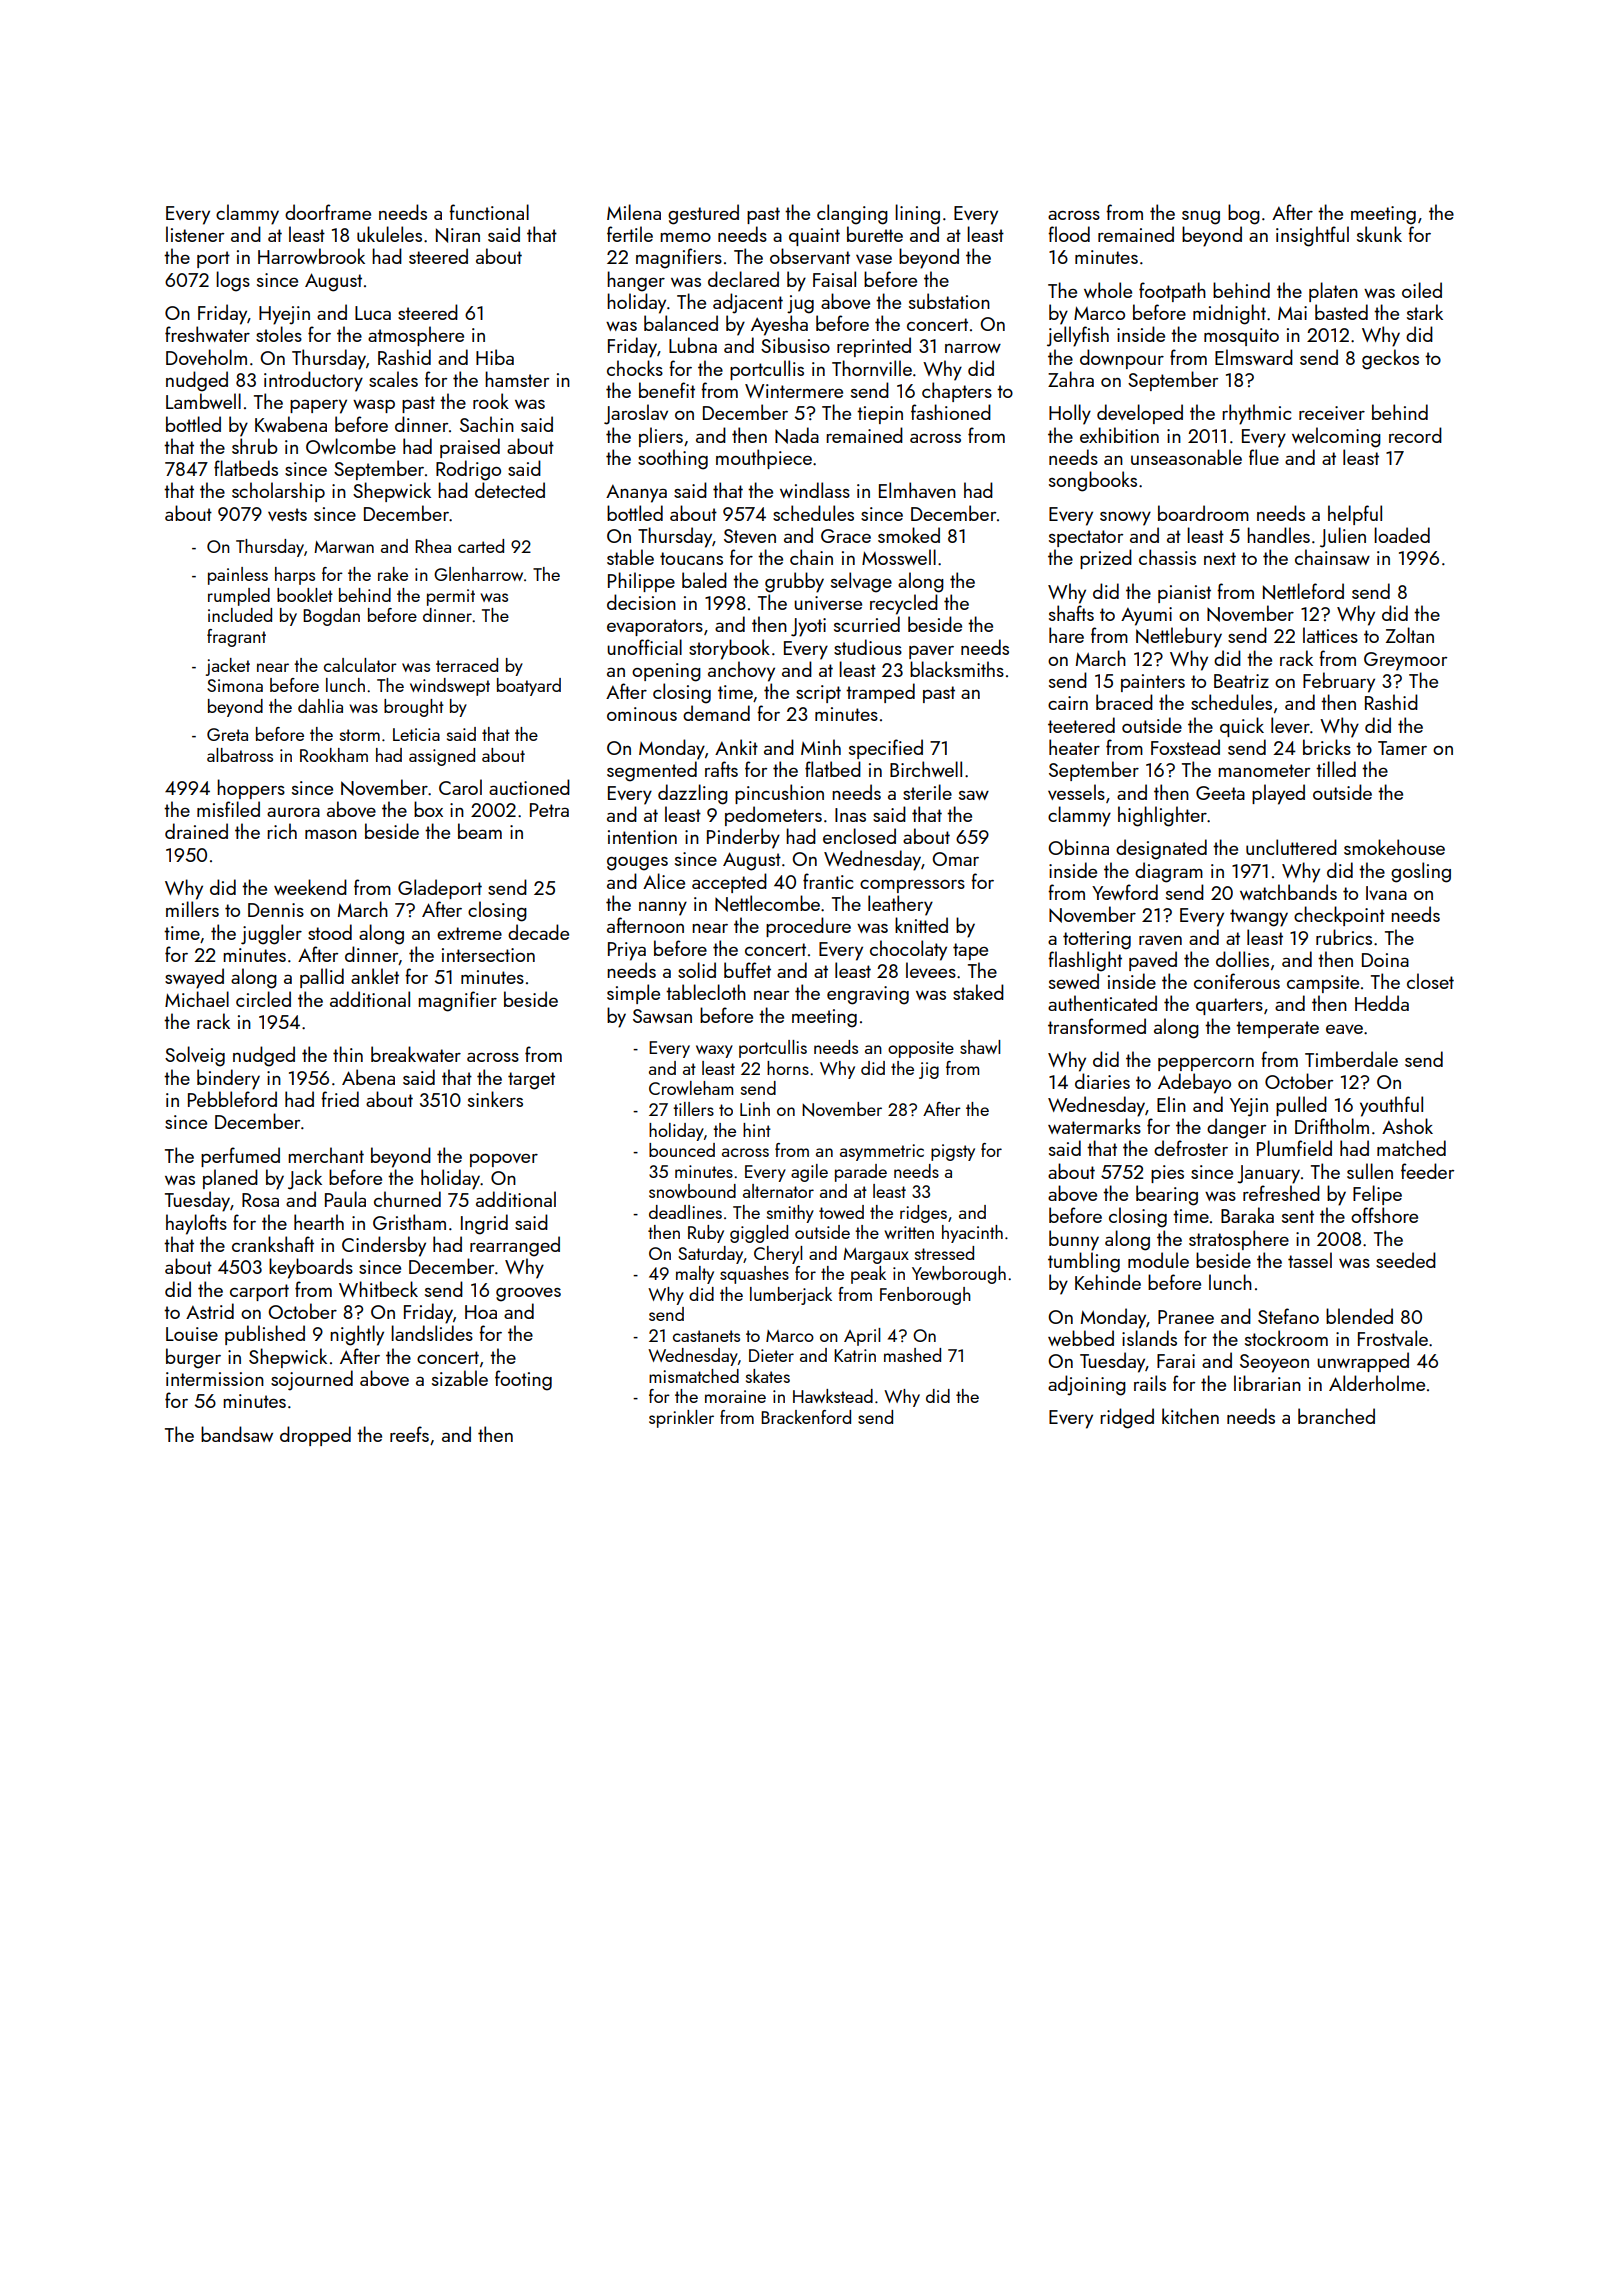 The image size is (1620, 2292). I want to click on Nada, so click(797, 435).
